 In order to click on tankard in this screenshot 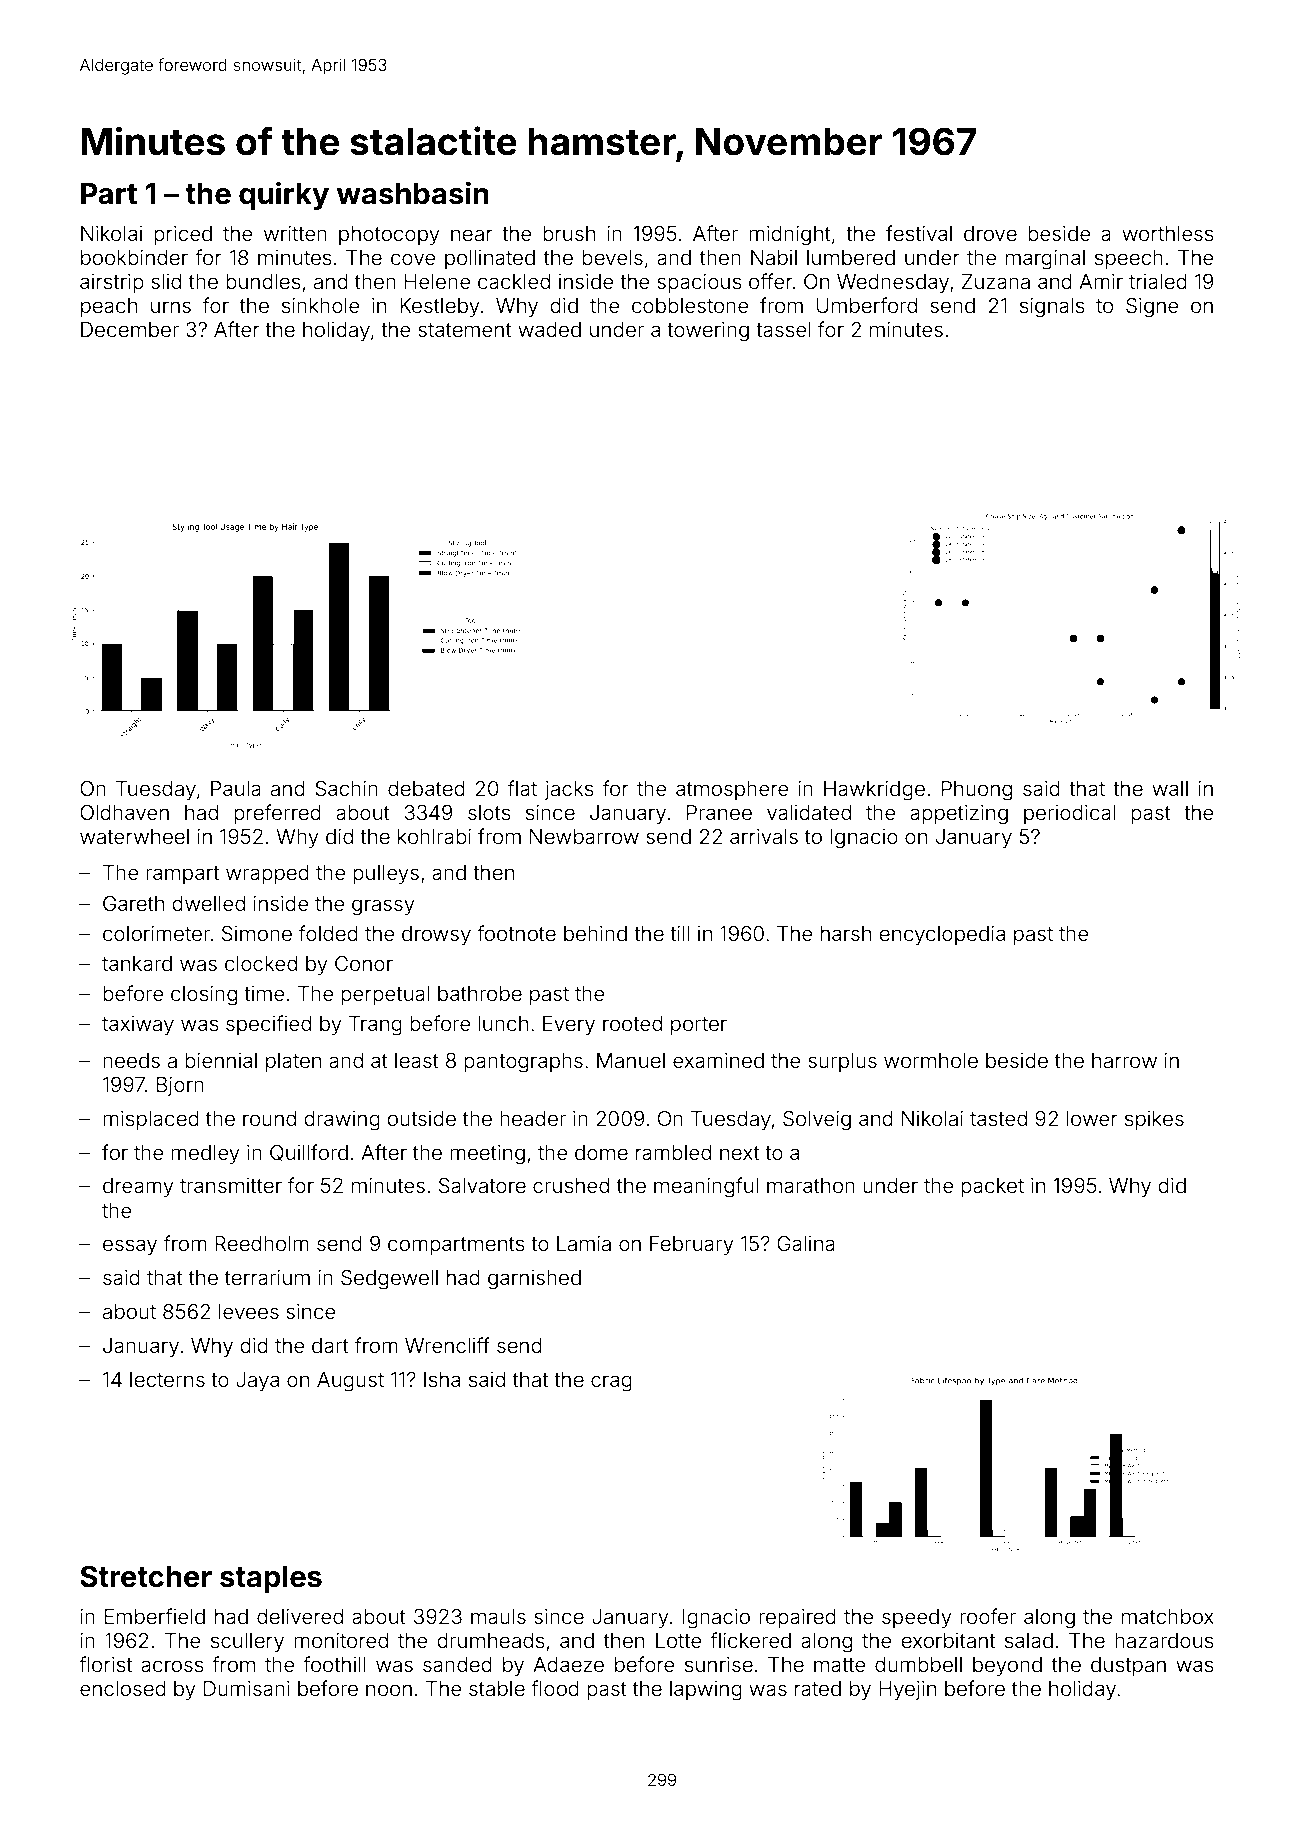, I will do `click(137, 963)`.
